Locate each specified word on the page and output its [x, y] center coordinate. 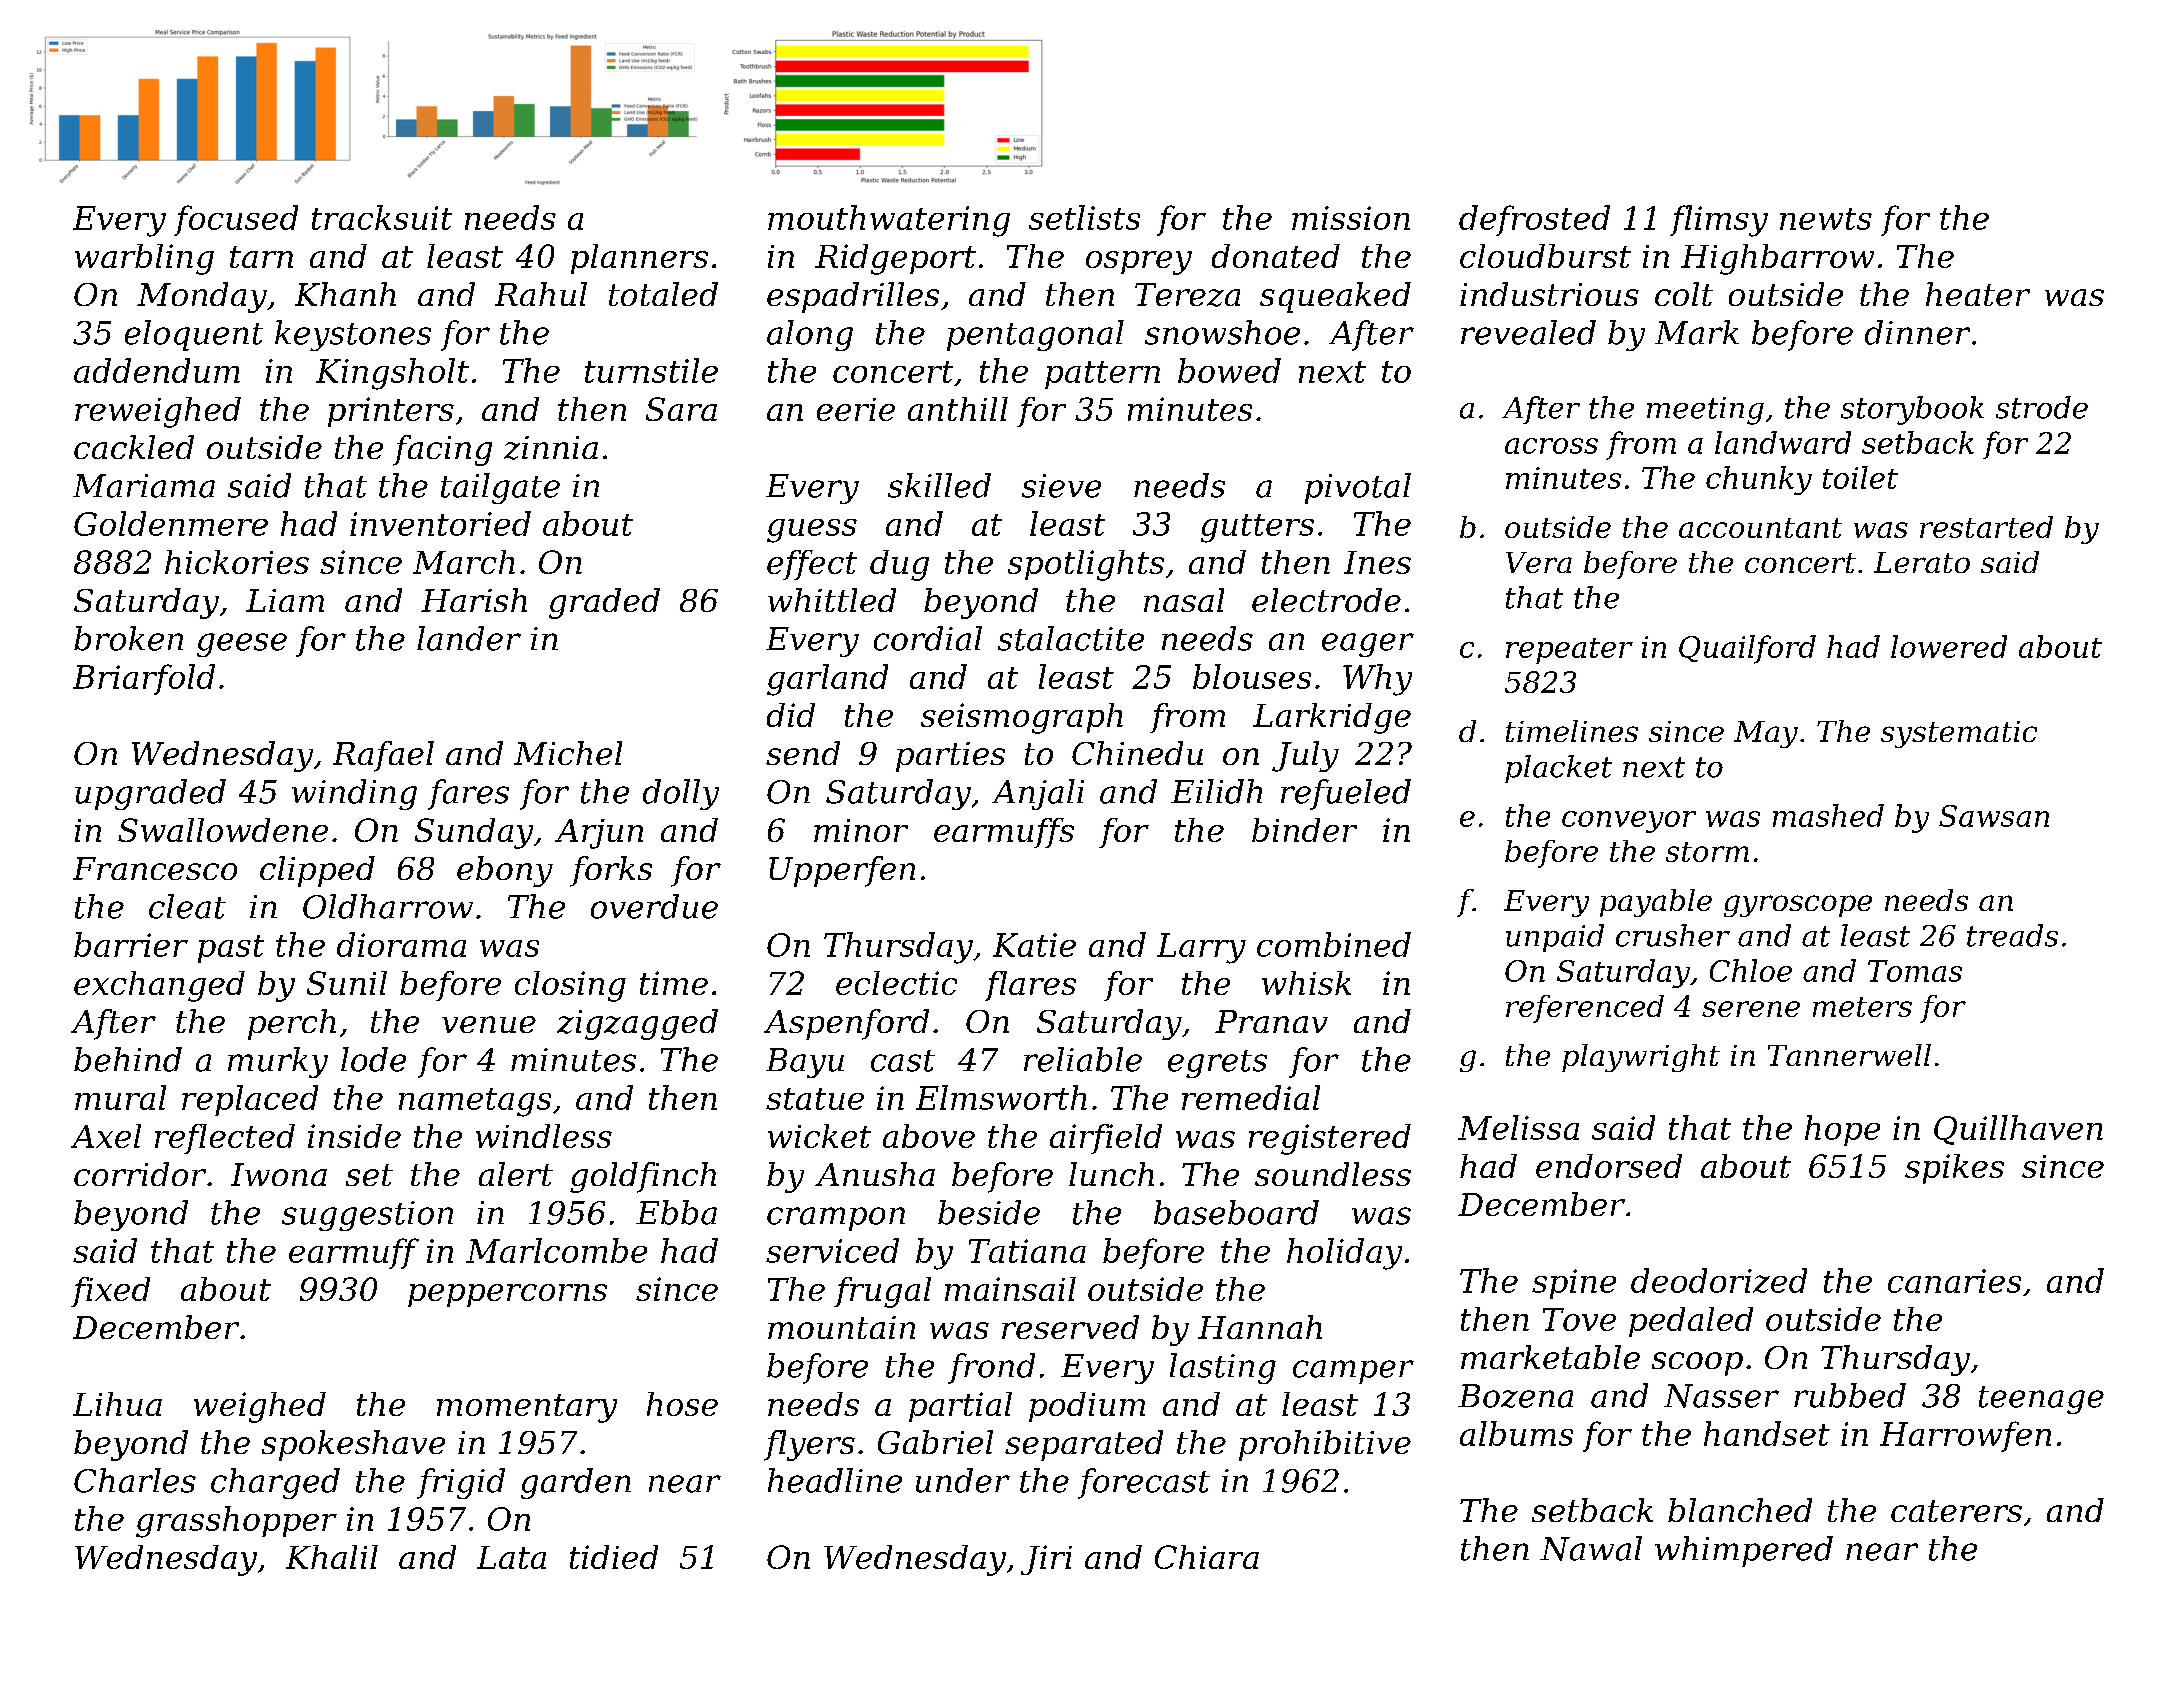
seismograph [1022, 718]
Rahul [541, 294]
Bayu [805, 1063]
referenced [1585, 1009]
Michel [568, 753]
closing [570, 986]
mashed [1828, 815]
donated [1276, 256]
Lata [511, 1557]
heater [1978, 294]
